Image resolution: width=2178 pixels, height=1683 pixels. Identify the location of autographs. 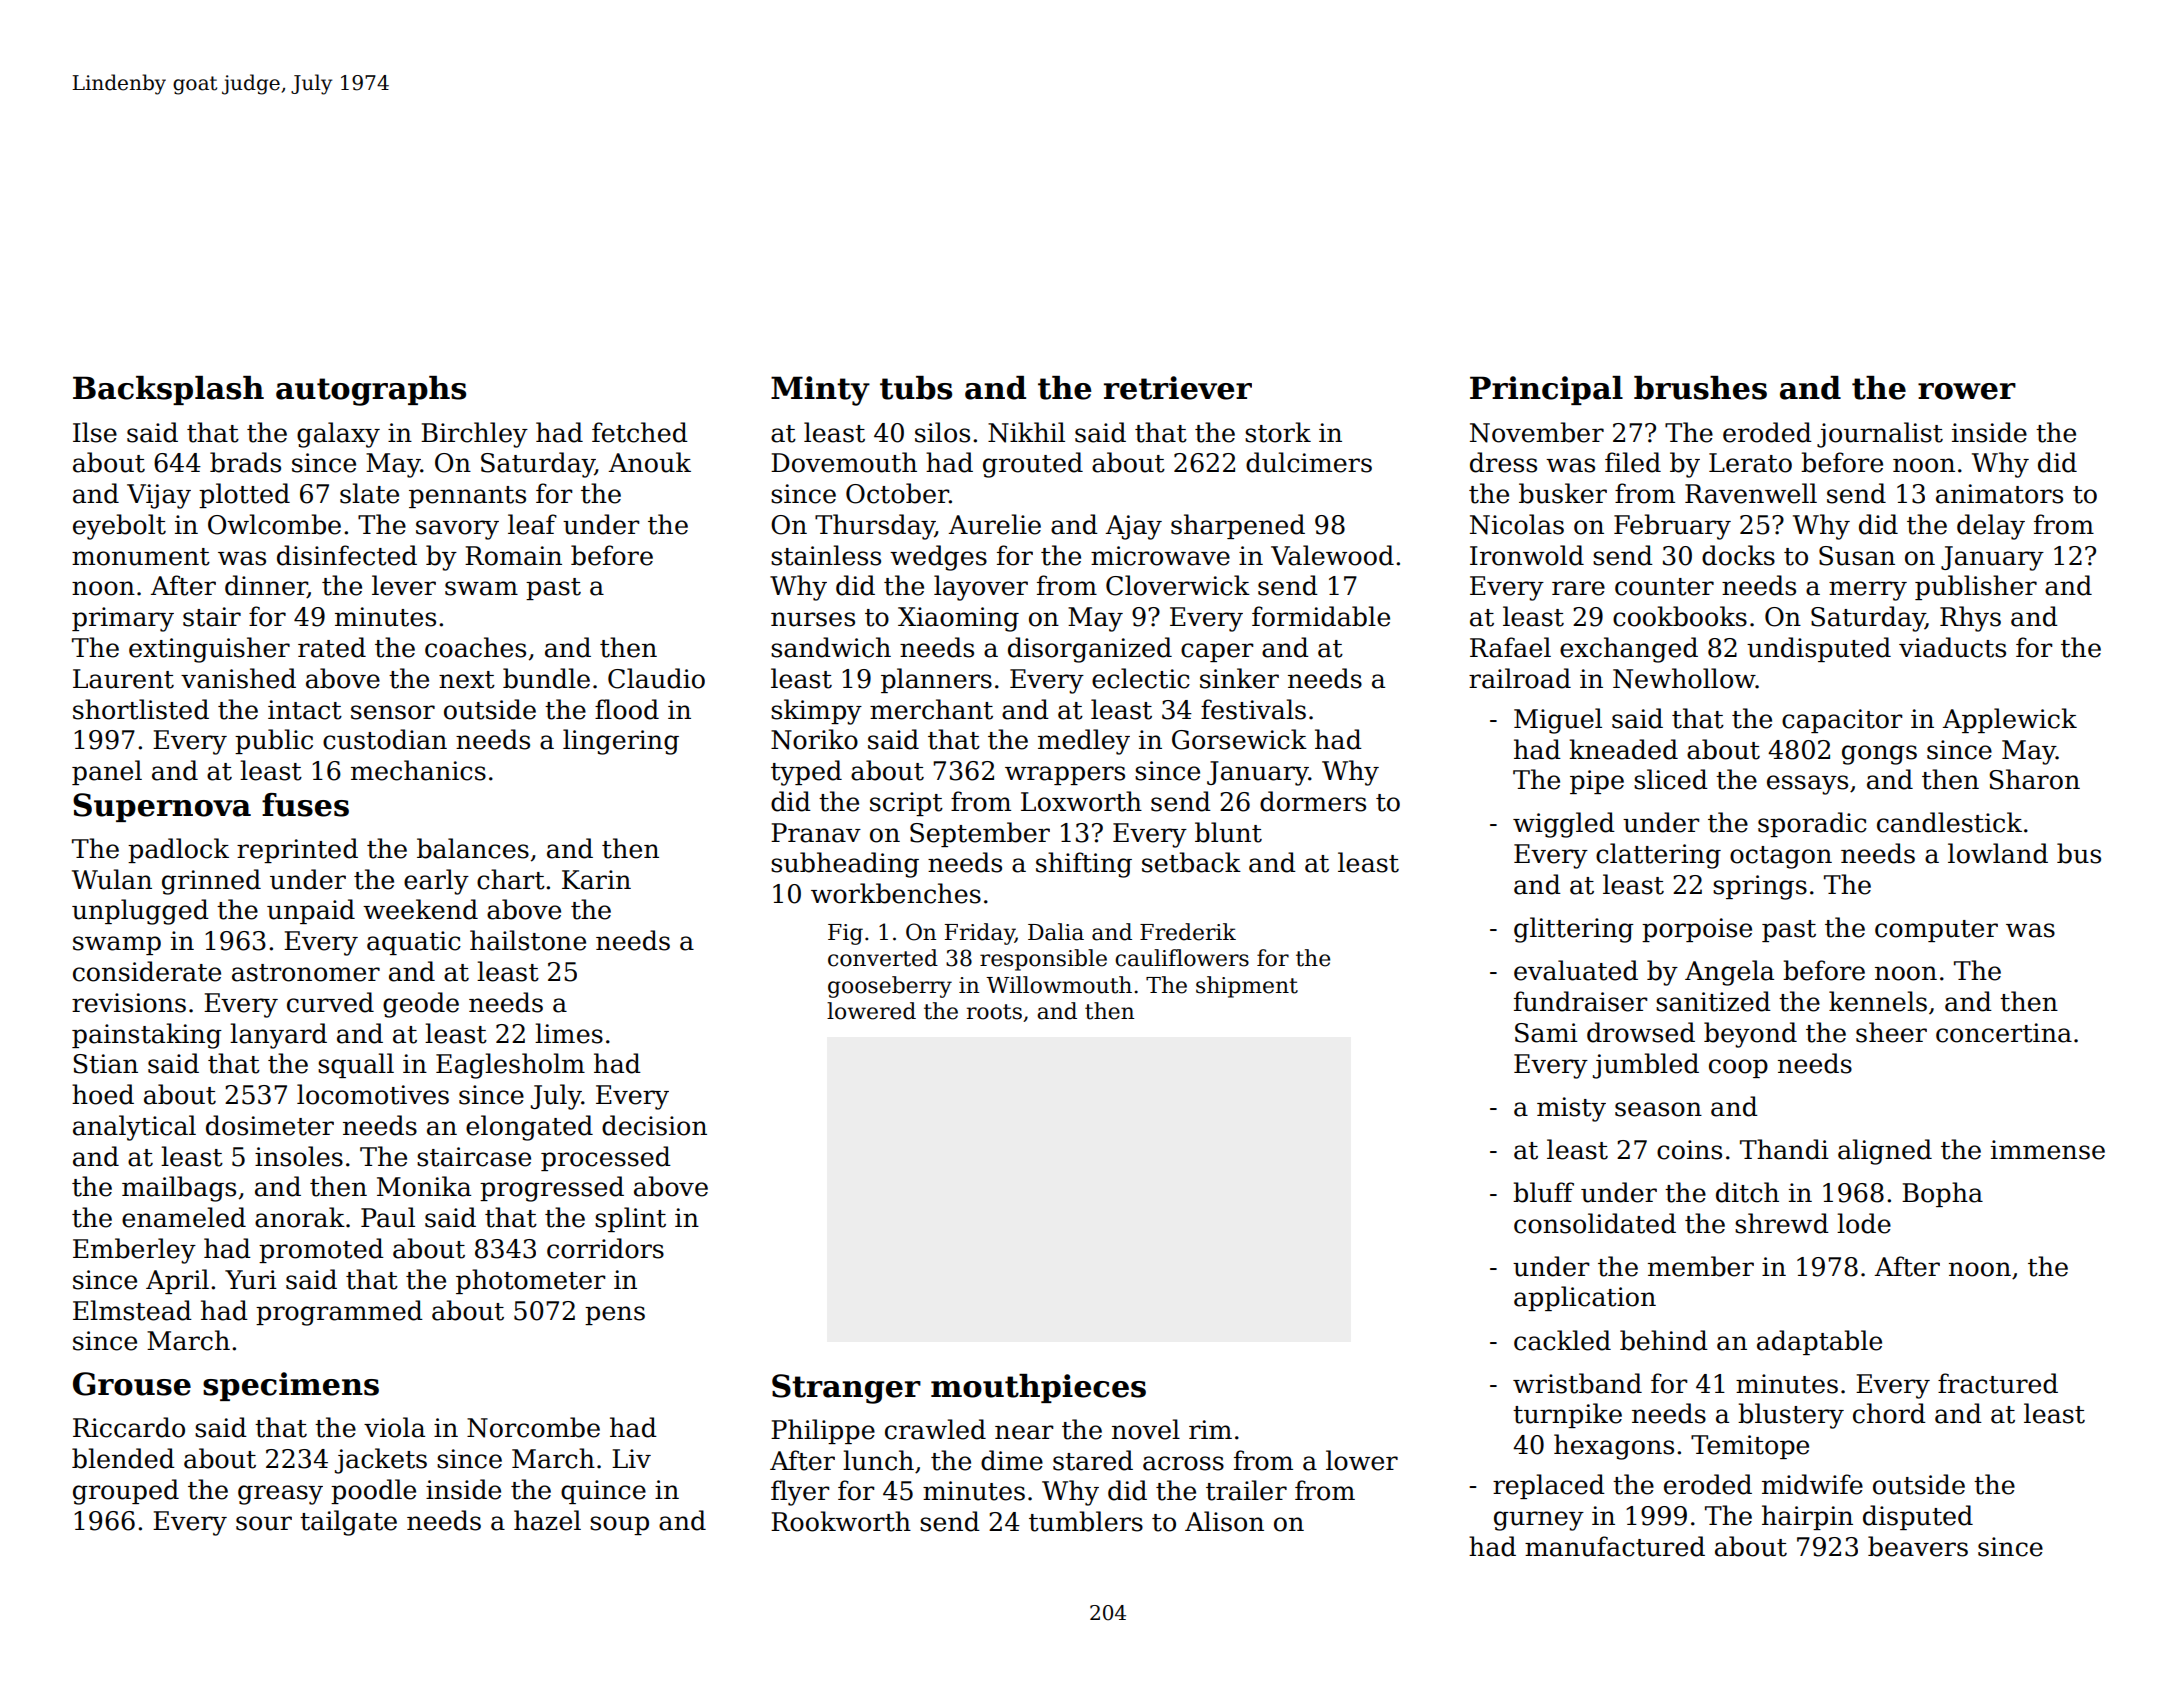
(371, 391).
